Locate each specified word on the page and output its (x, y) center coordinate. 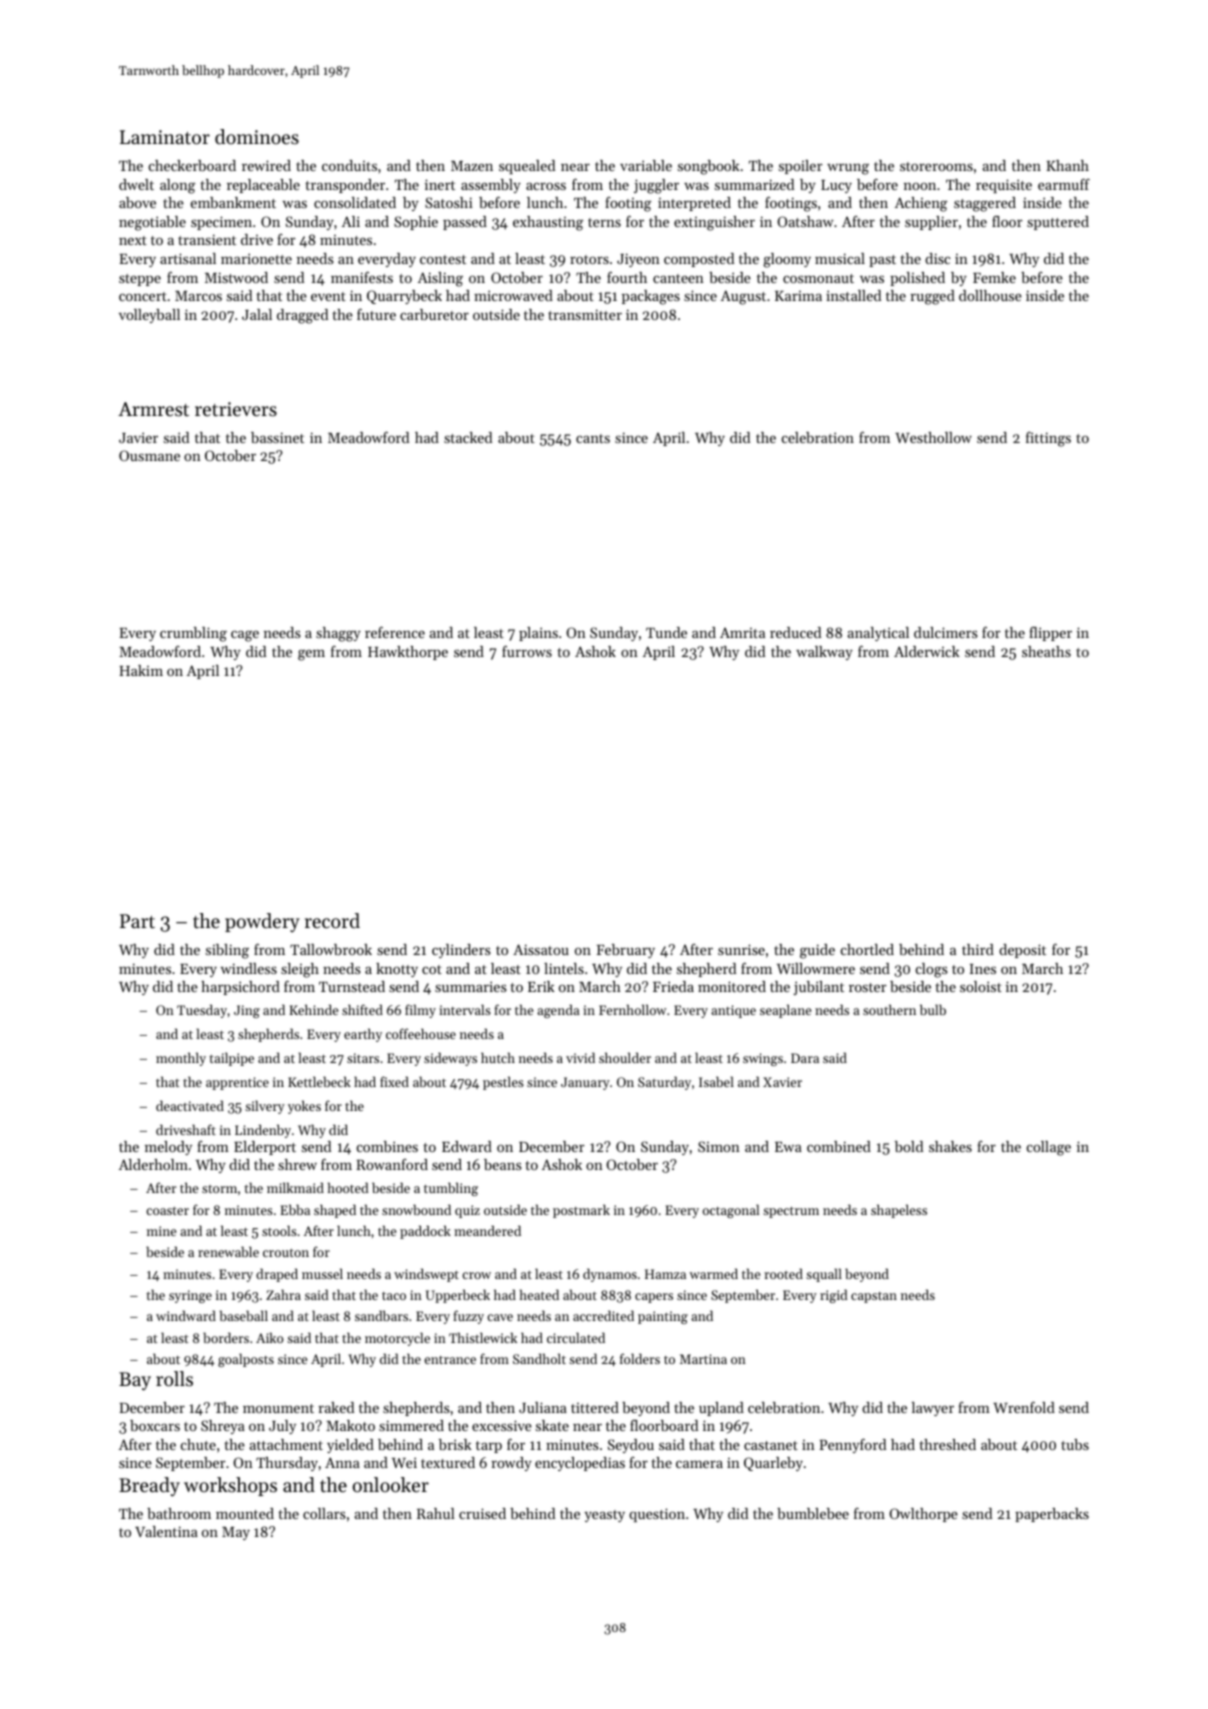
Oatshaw (805, 221)
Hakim (141, 670)
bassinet (277, 437)
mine (161, 1231)
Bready (149, 1486)
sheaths (1046, 651)
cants (593, 438)
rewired (266, 165)
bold (909, 1146)
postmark (581, 1211)
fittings (1048, 439)
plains (538, 634)
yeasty (604, 1516)
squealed (527, 167)
